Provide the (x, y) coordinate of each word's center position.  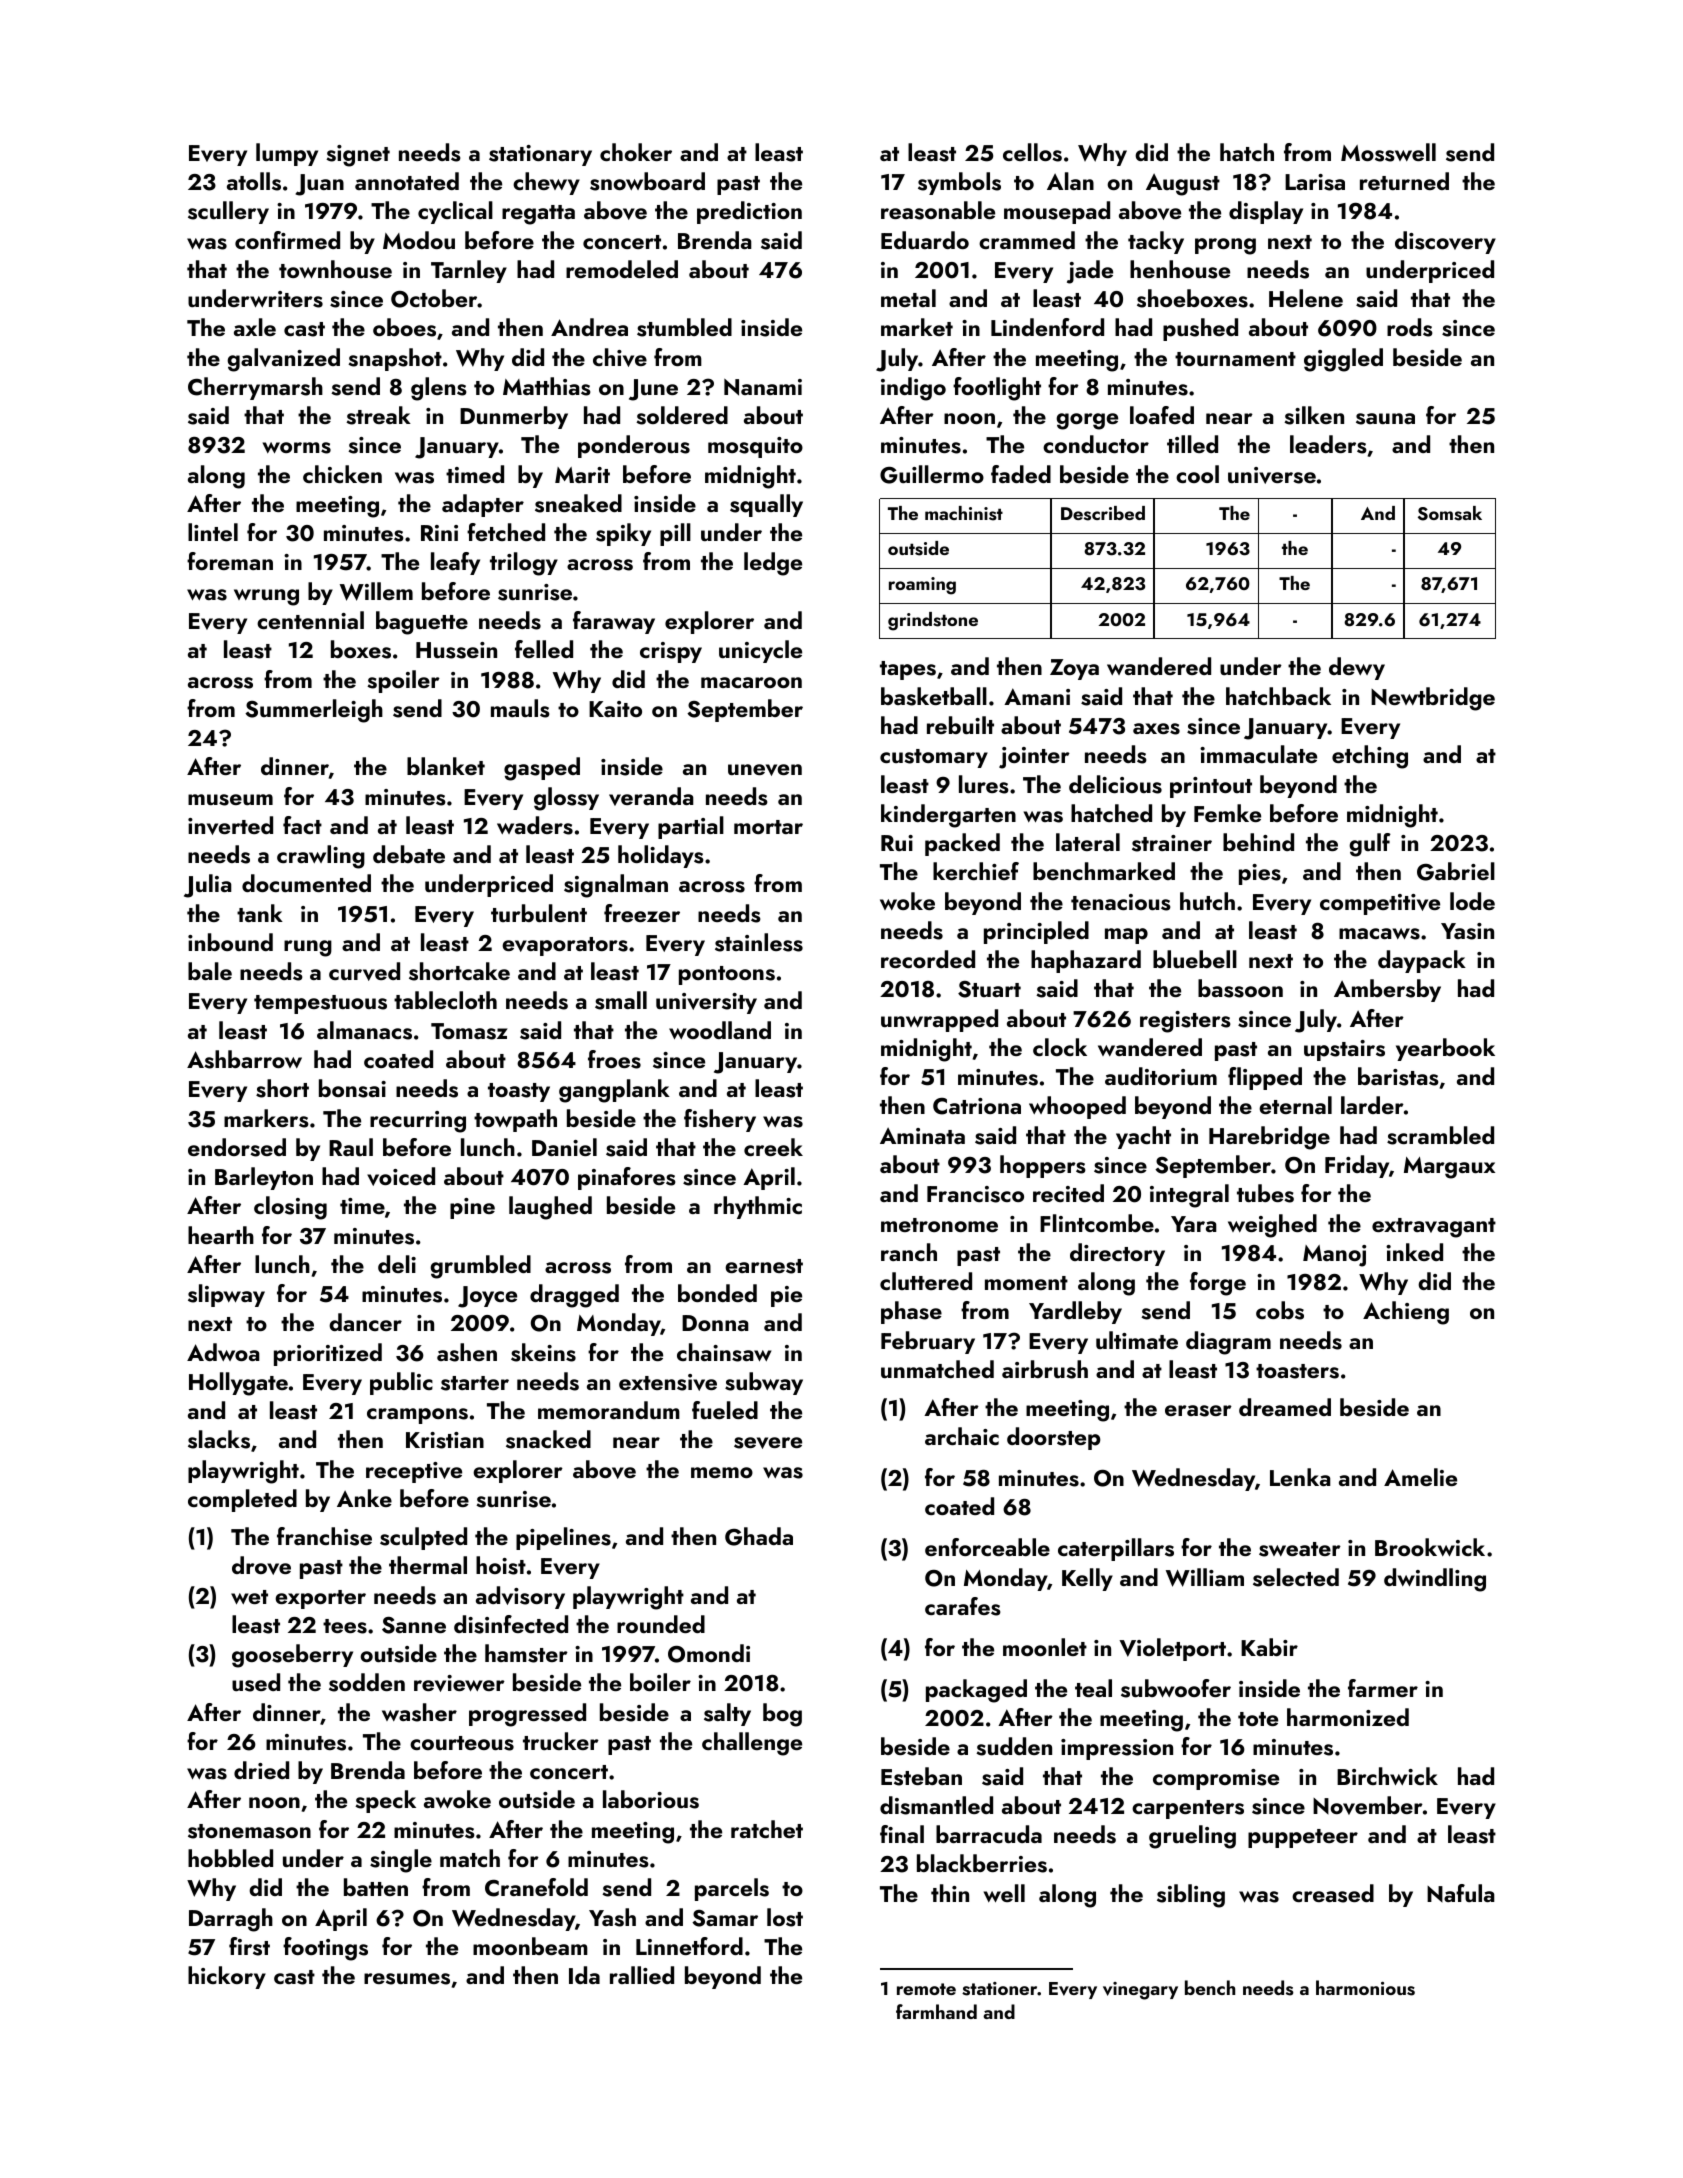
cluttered (926, 1281)
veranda (651, 796)
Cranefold (536, 1887)
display (1266, 212)
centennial (310, 620)
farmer (1383, 1688)
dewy (1357, 668)
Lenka (1300, 1477)
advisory (520, 1597)
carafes (963, 1606)
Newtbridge (1433, 699)
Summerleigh (314, 711)
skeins (543, 1352)
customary (934, 758)
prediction (749, 212)
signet (358, 156)
